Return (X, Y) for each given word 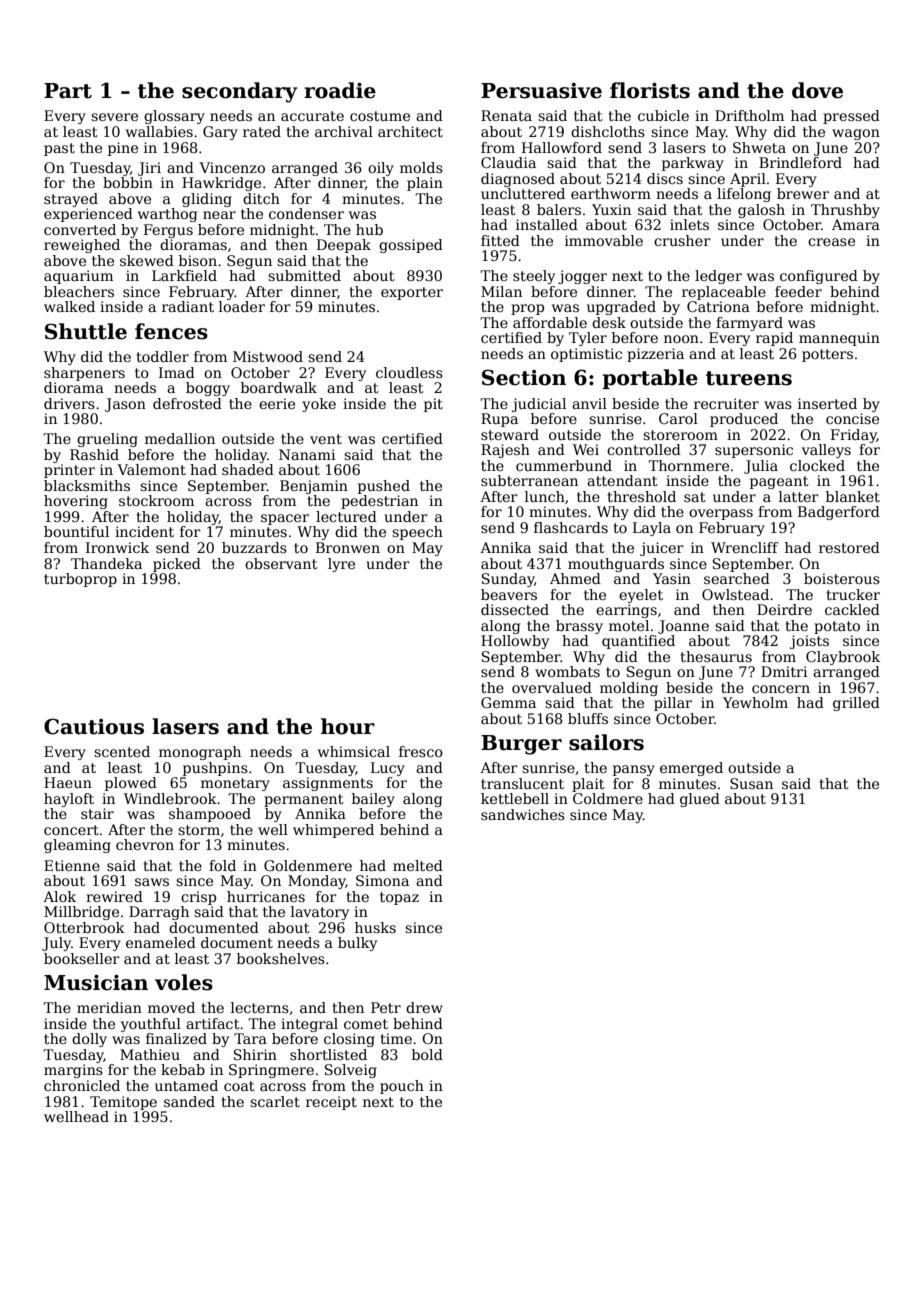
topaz (399, 898)
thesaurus (716, 656)
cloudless (409, 372)
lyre (341, 565)
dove (817, 90)
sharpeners (84, 374)
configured (819, 277)
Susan (751, 783)
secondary (240, 92)
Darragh (159, 913)
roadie (340, 90)
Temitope (123, 1103)
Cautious (94, 726)
